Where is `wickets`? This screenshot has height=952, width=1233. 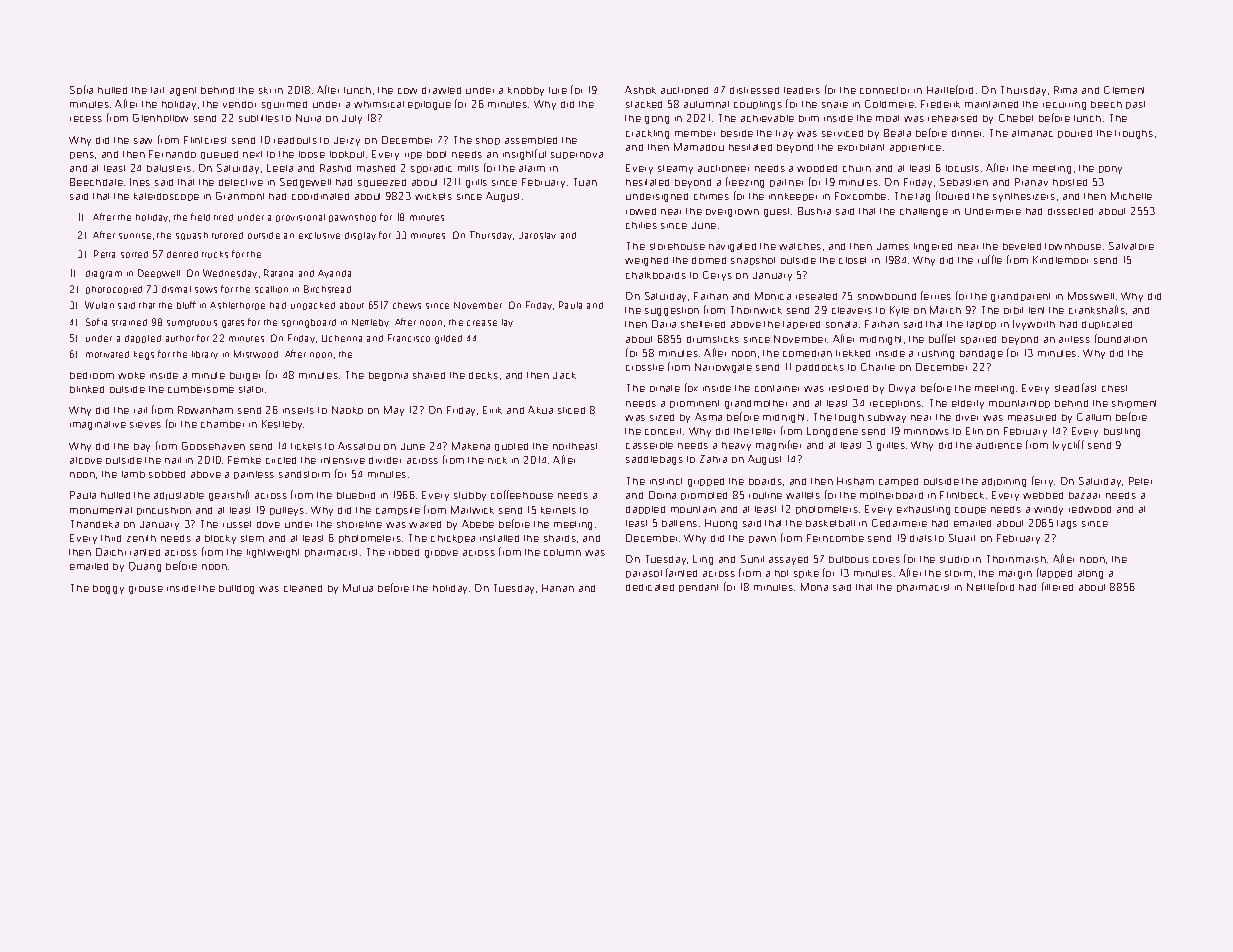 wickets is located at coordinates (433, 196).
